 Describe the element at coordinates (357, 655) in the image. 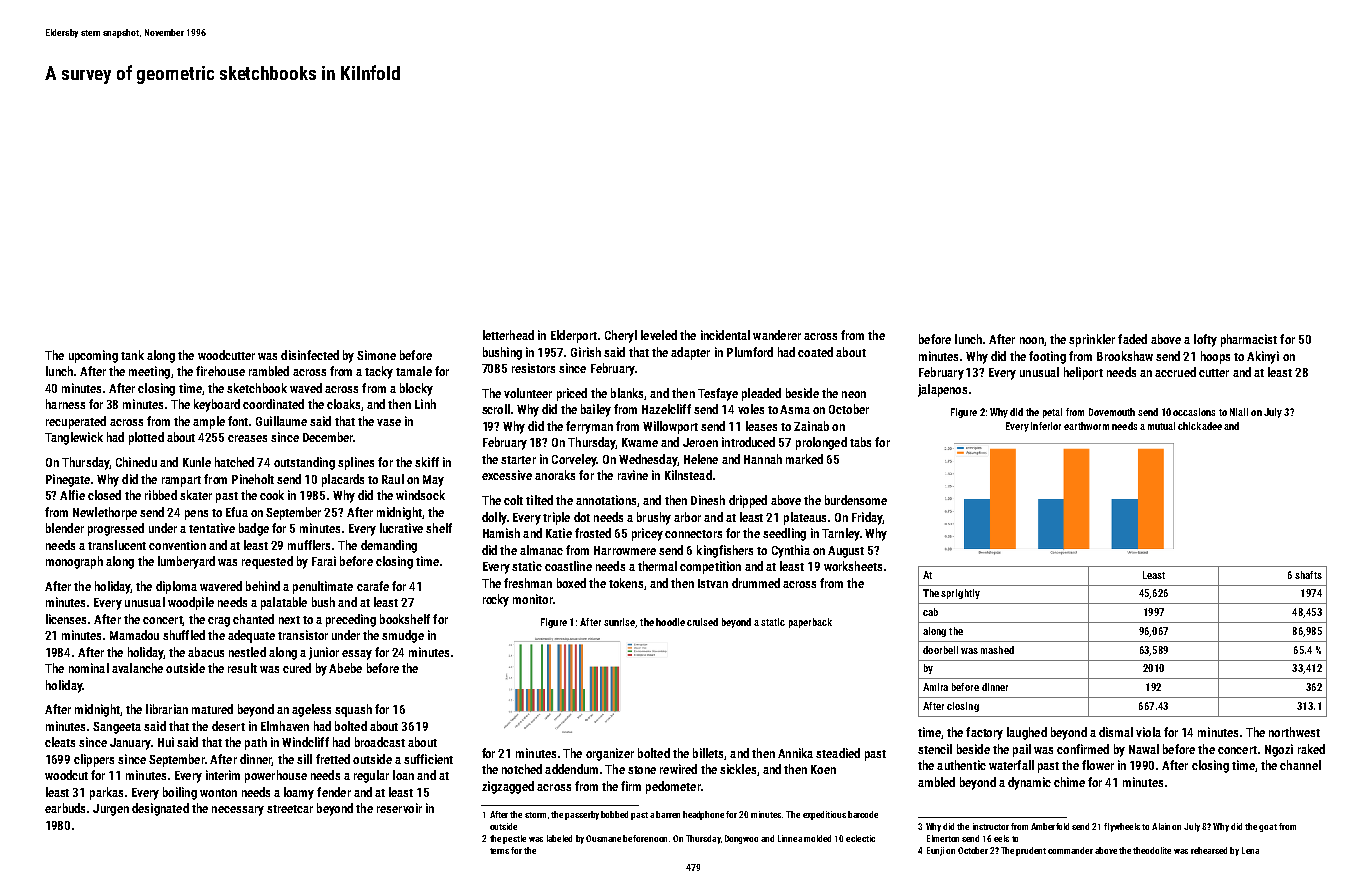

I see `essay` at that location.
